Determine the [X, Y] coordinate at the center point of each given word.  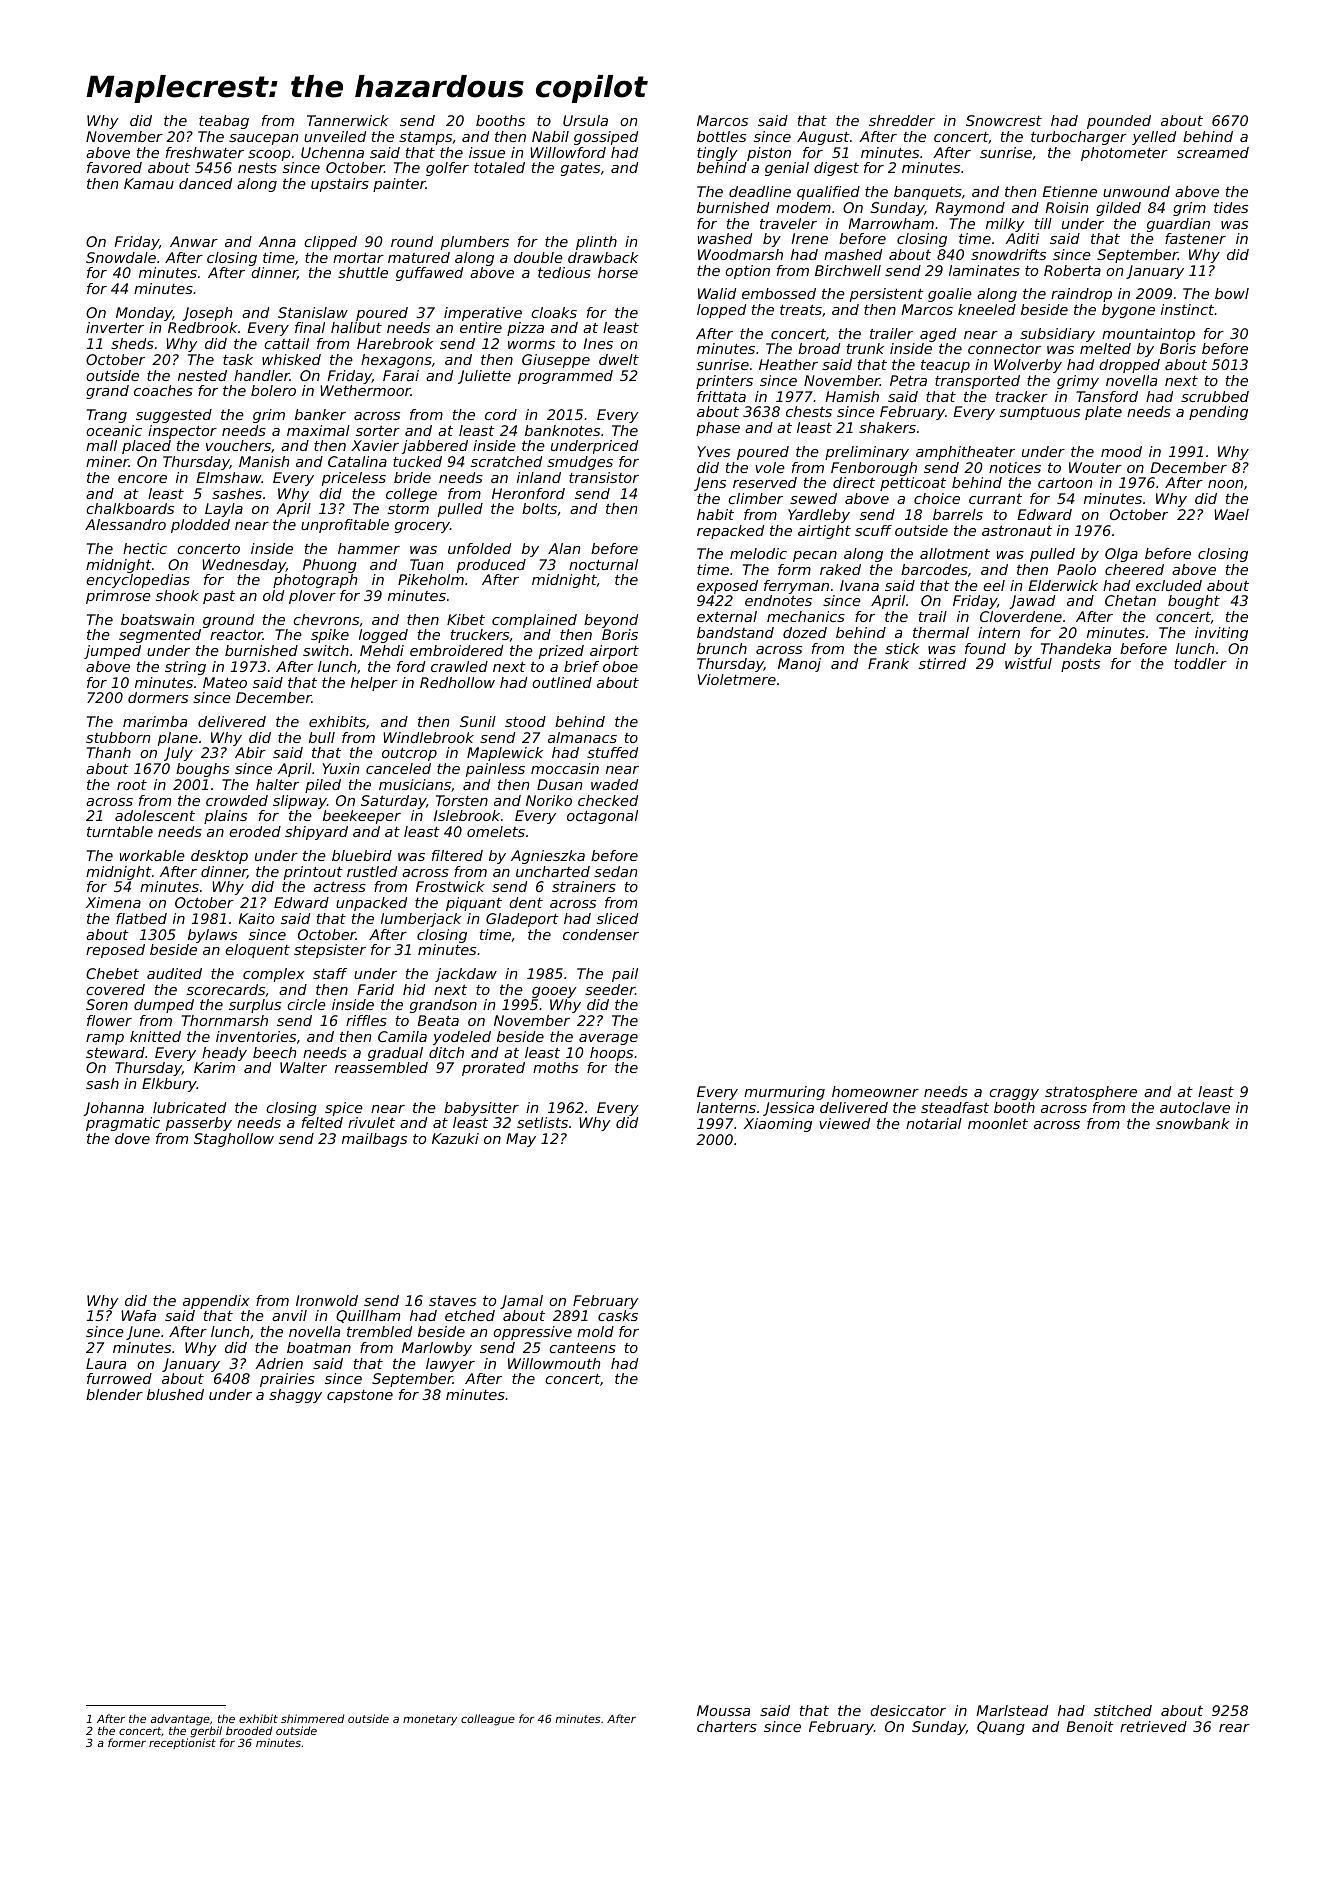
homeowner [875, 1091]
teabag [224, 122]
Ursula [585, 120]
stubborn [118, 737]
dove [132, 1138]
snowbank [1193, 1123]
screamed [1213, 152]
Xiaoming [778, 1125]
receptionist [182, 1743]
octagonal [602, 817]
